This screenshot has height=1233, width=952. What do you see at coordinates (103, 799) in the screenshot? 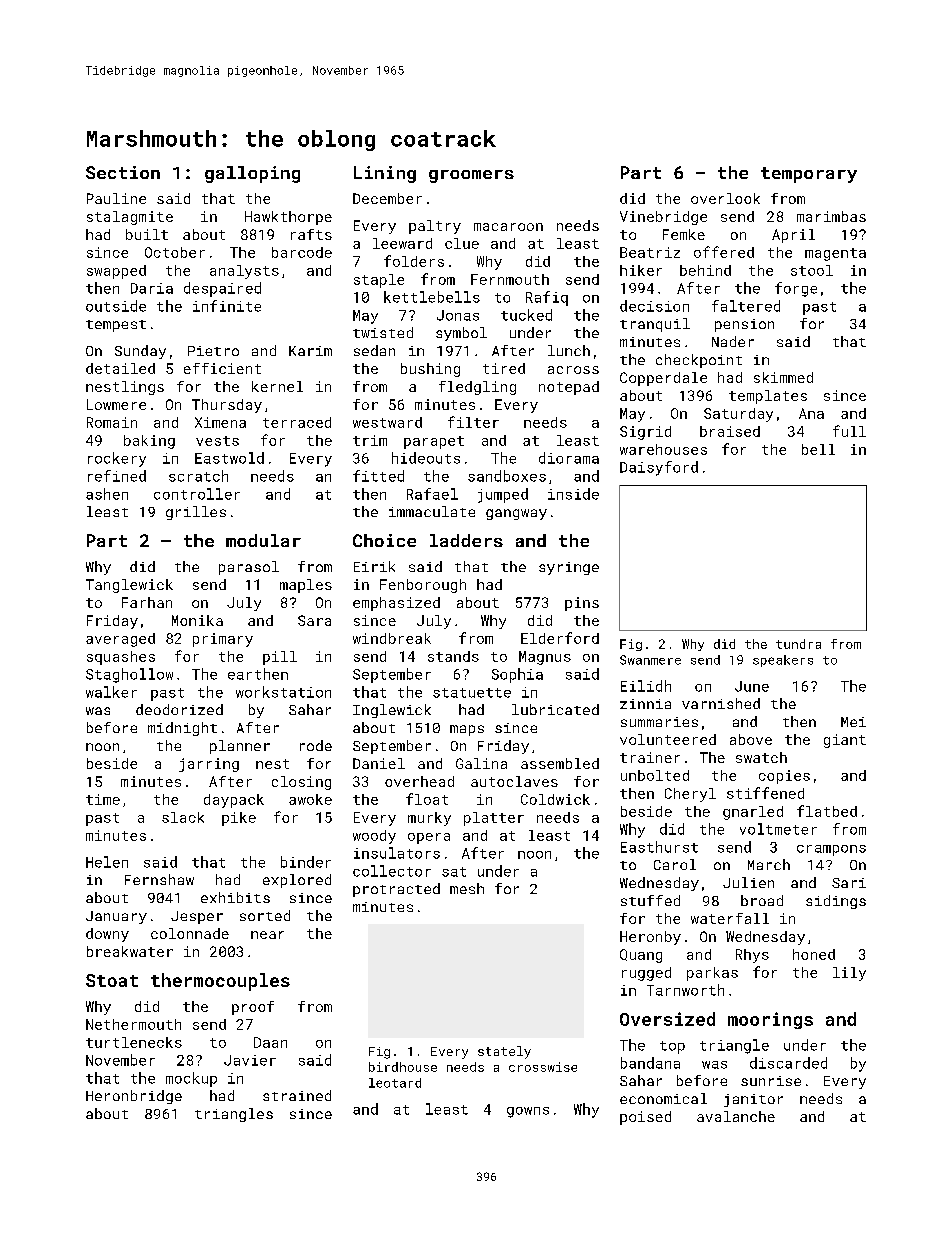
I see `time` at bounding box center [103, 799].
